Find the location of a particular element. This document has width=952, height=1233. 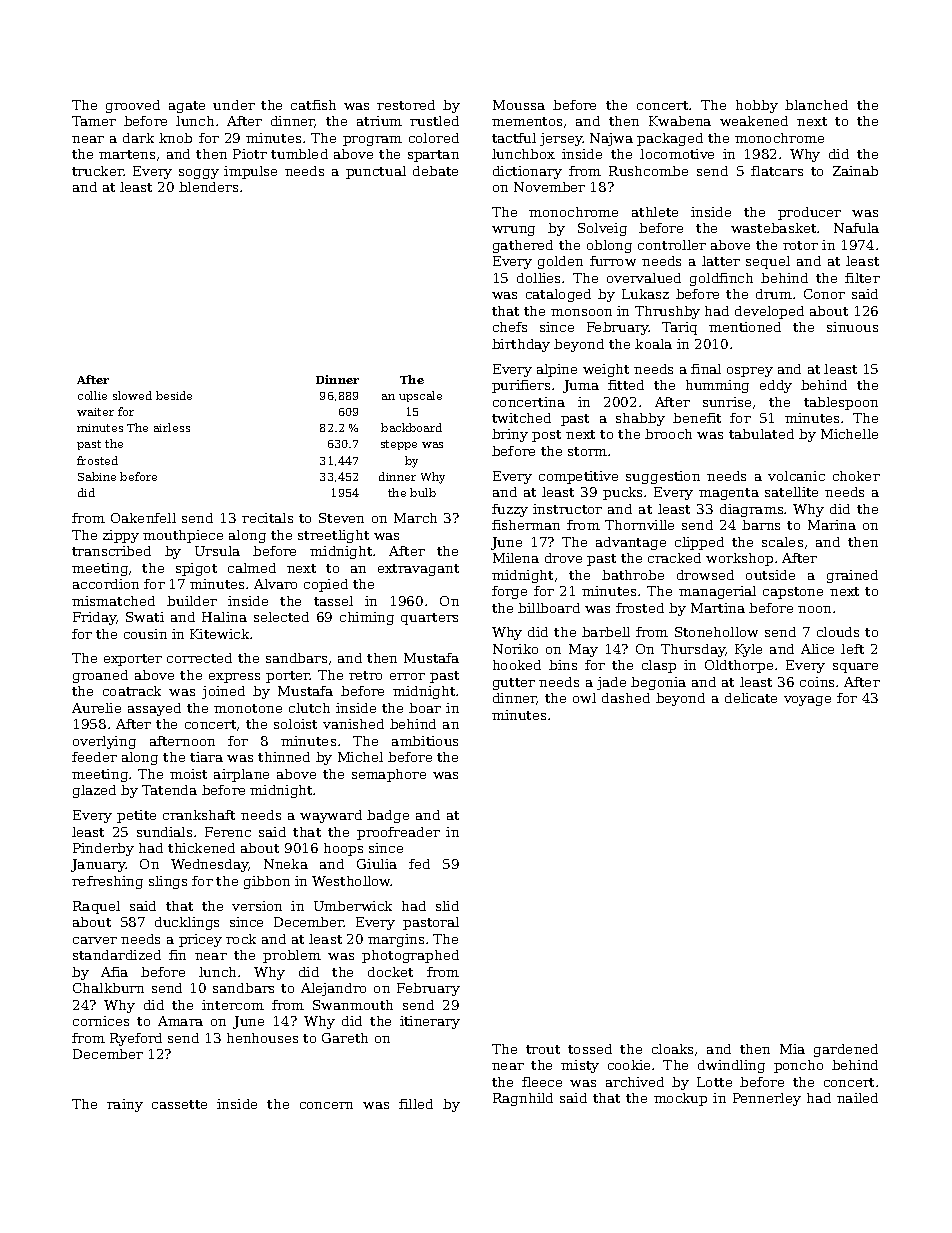

grooved is located at coordinates (133, 106).
